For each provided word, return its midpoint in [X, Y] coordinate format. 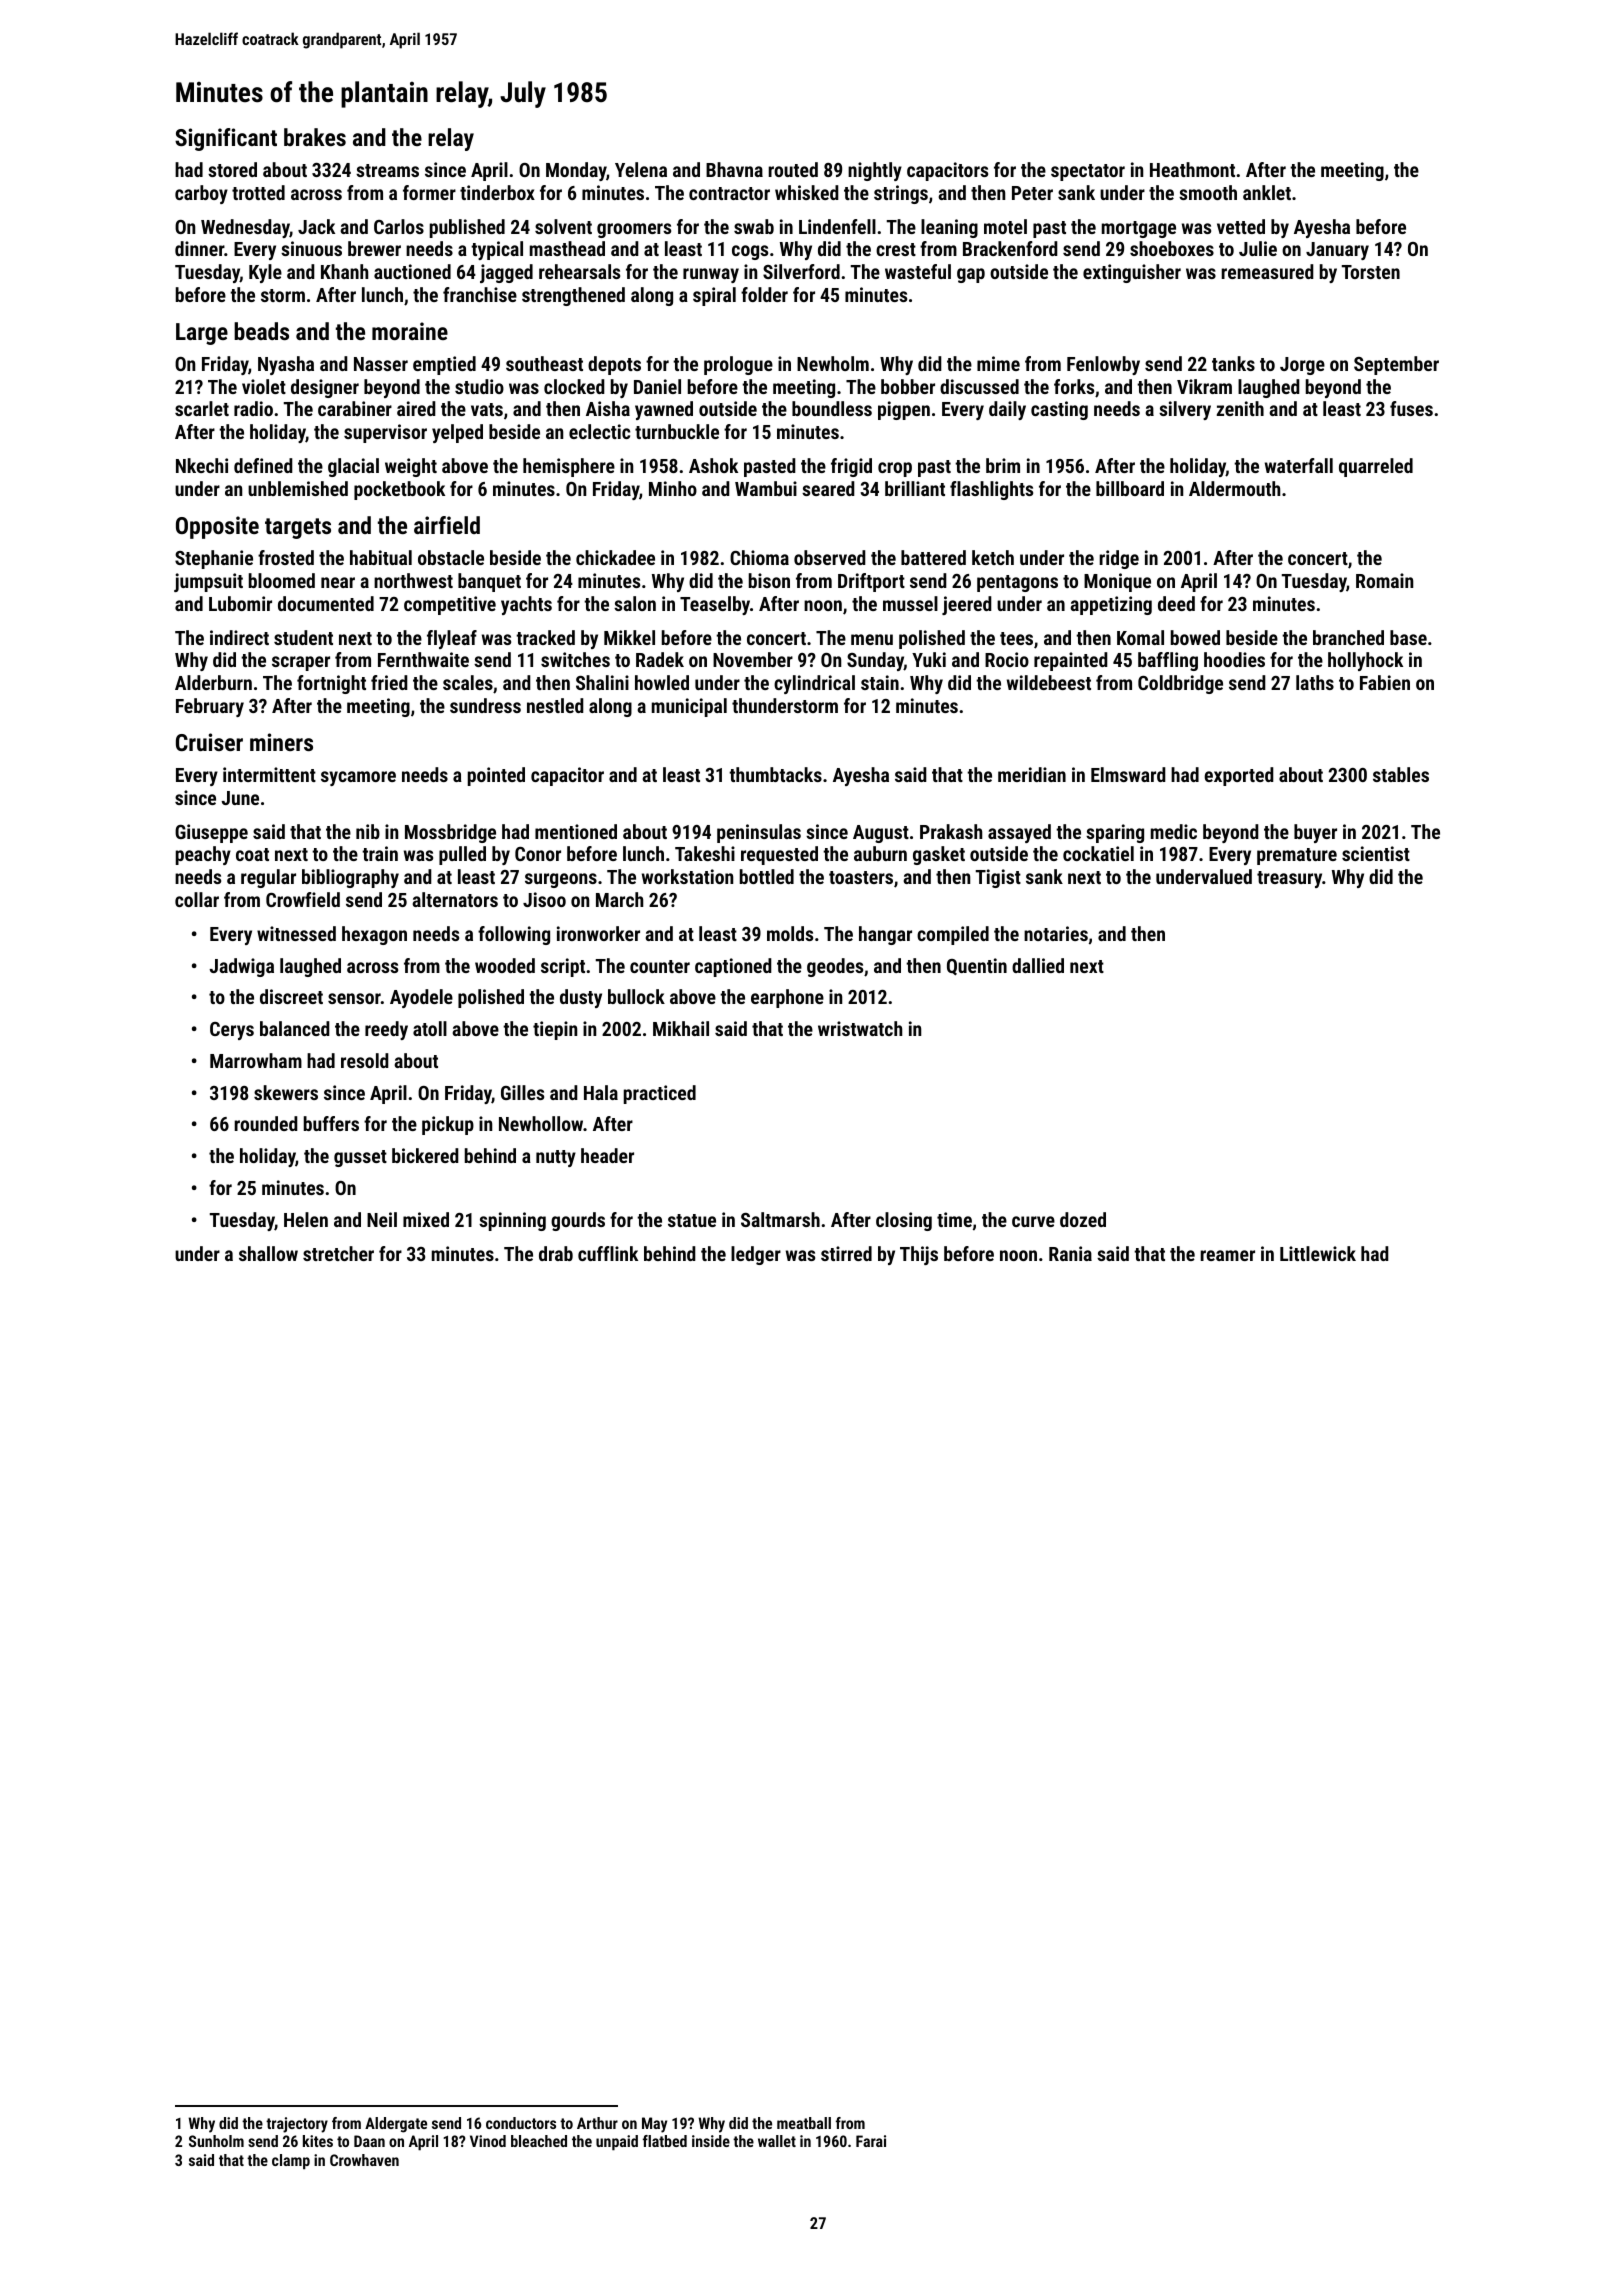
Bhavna [734, 169]
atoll [430, 1028]
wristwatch [860, 1028]
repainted [1071, 661]
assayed [1019, 833]
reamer [1227, 1255]
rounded [266, 1123]
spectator [1088, 172]
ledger [756, 1255]
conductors [521, 2123]
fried [389, 682]
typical [497, 250]
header [607, 1155]
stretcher [338, 1253]
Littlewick [1318, 1253]
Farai [871, 2141]
